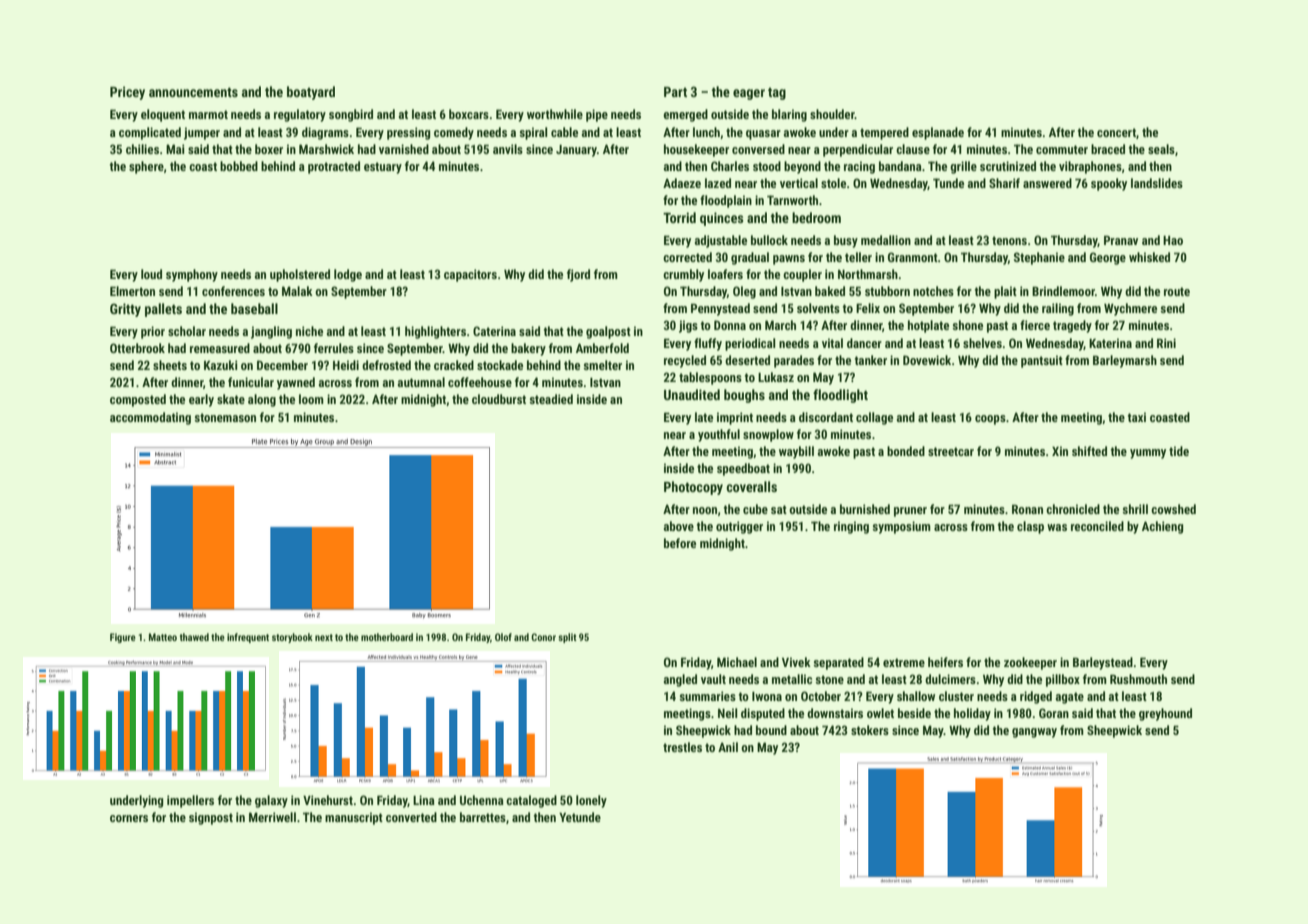 This screenshot has height=924, width=1308. Describe the element at coordinates (187, 331) in the screenshot. I see `scholar` at that location.
